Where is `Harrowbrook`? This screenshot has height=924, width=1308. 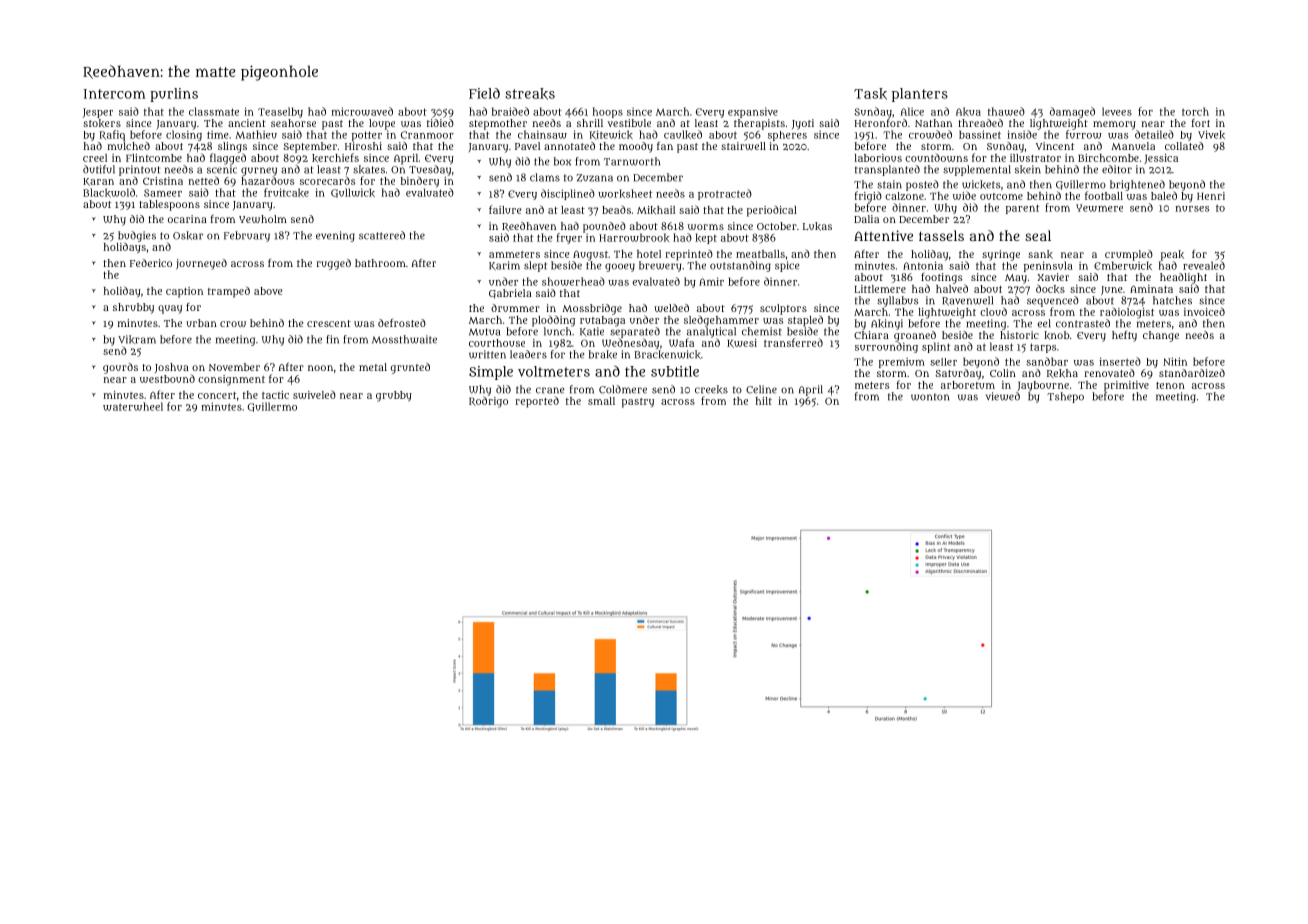
Harrowbrook is located at coordinates (634, 237).
